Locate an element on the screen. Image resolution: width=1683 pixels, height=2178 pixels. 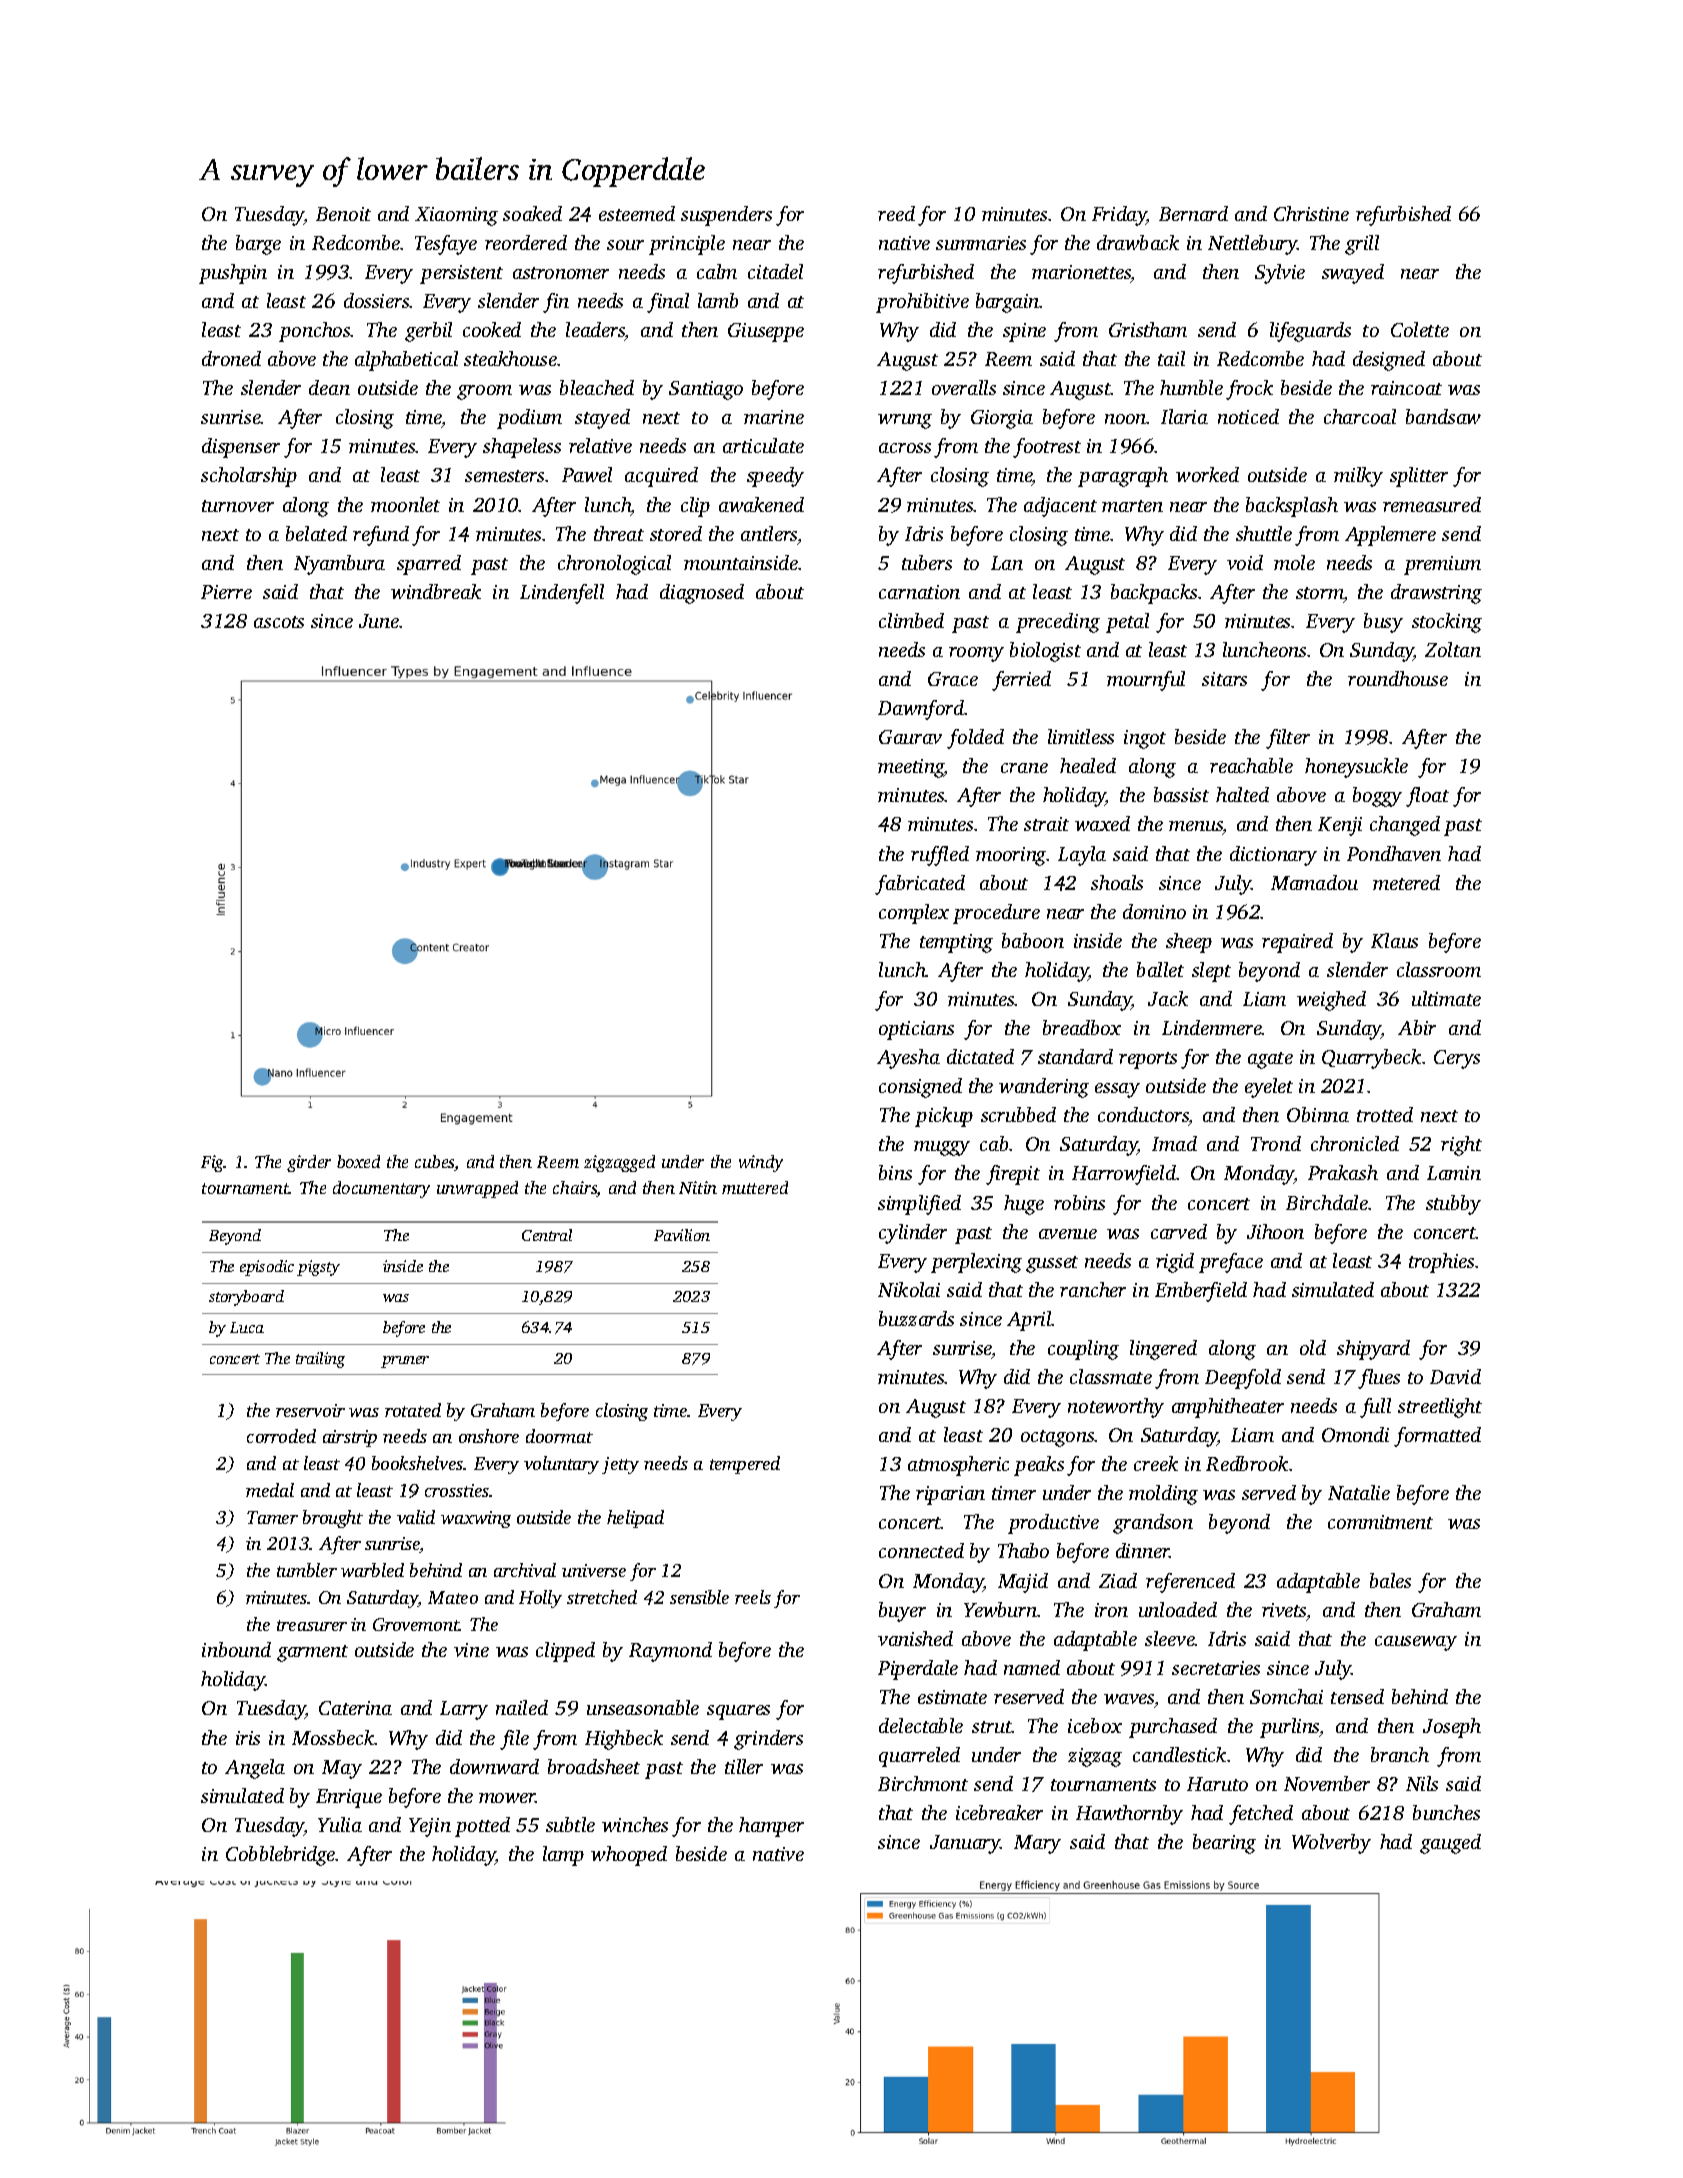
semesters is located at coordinates (504, 476).
